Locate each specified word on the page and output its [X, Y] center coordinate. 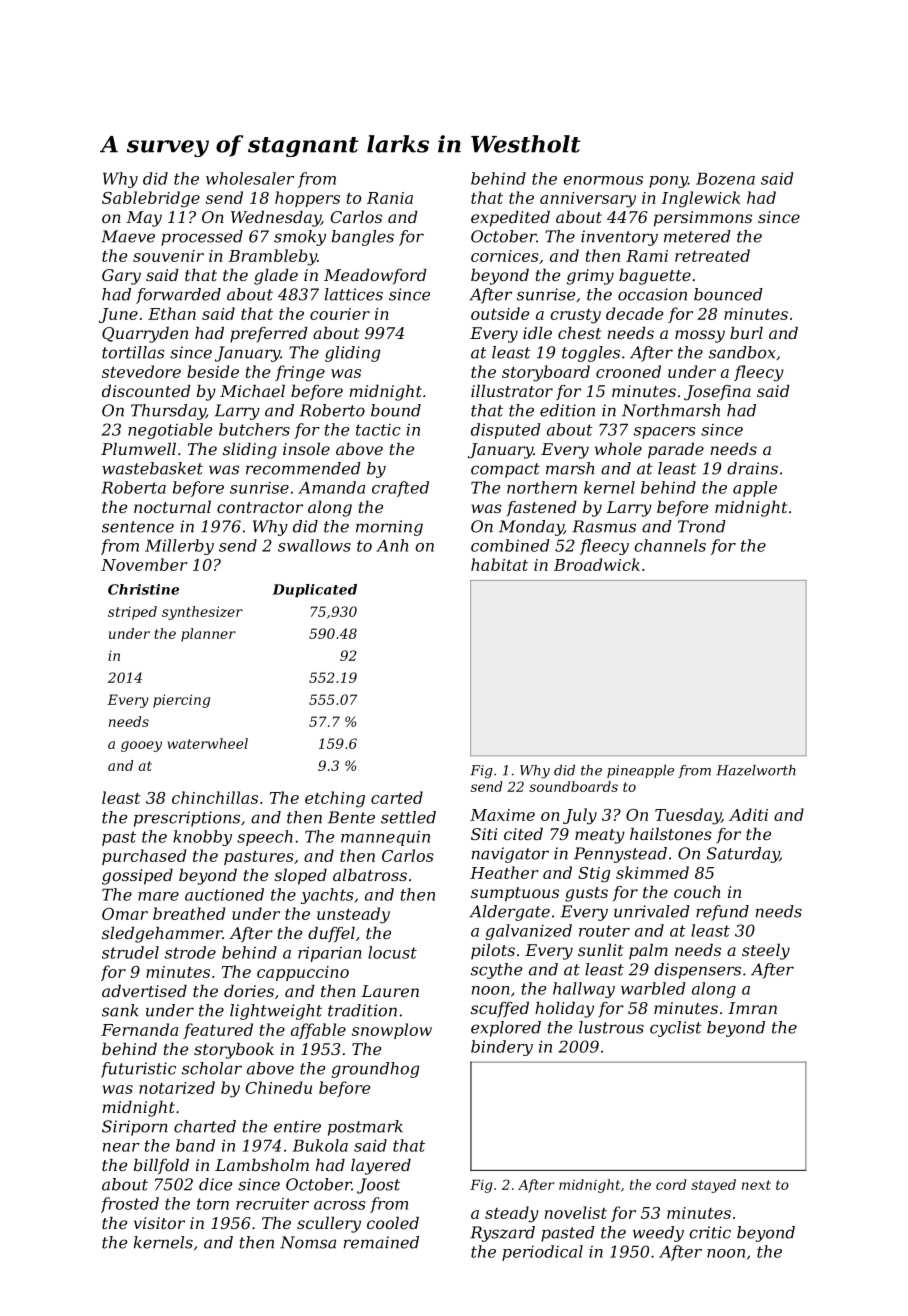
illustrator [512, 391]
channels [670, 545]
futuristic [138, 1070]
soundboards [573, 786]
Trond [702, 526]
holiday [564, 1010]
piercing [181, 701]
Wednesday [276, 219]
